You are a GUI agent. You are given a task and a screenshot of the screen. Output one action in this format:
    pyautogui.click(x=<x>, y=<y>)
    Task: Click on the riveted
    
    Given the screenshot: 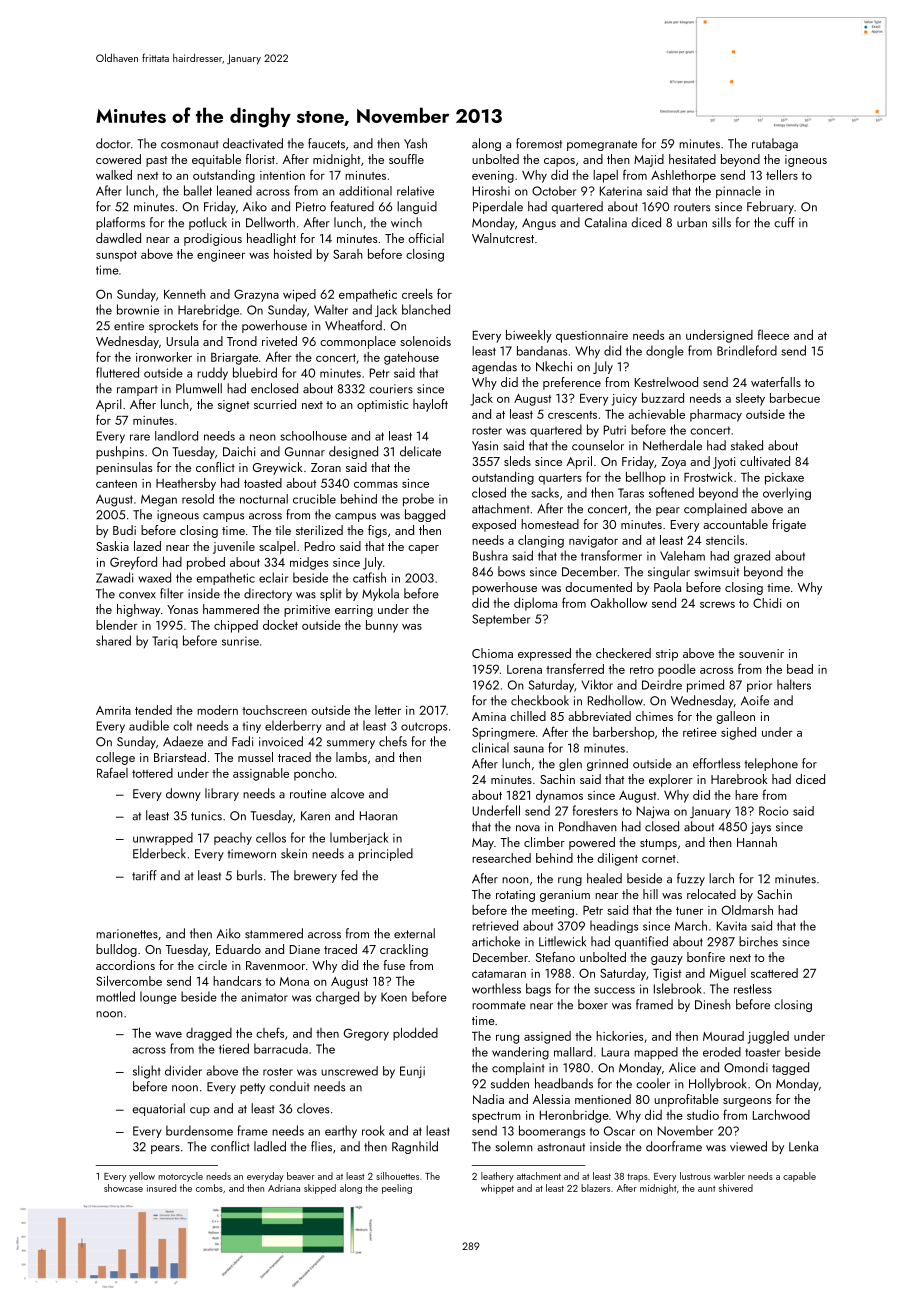 What is the action you would take?
    pyautogui.click(x=279, y=341)
